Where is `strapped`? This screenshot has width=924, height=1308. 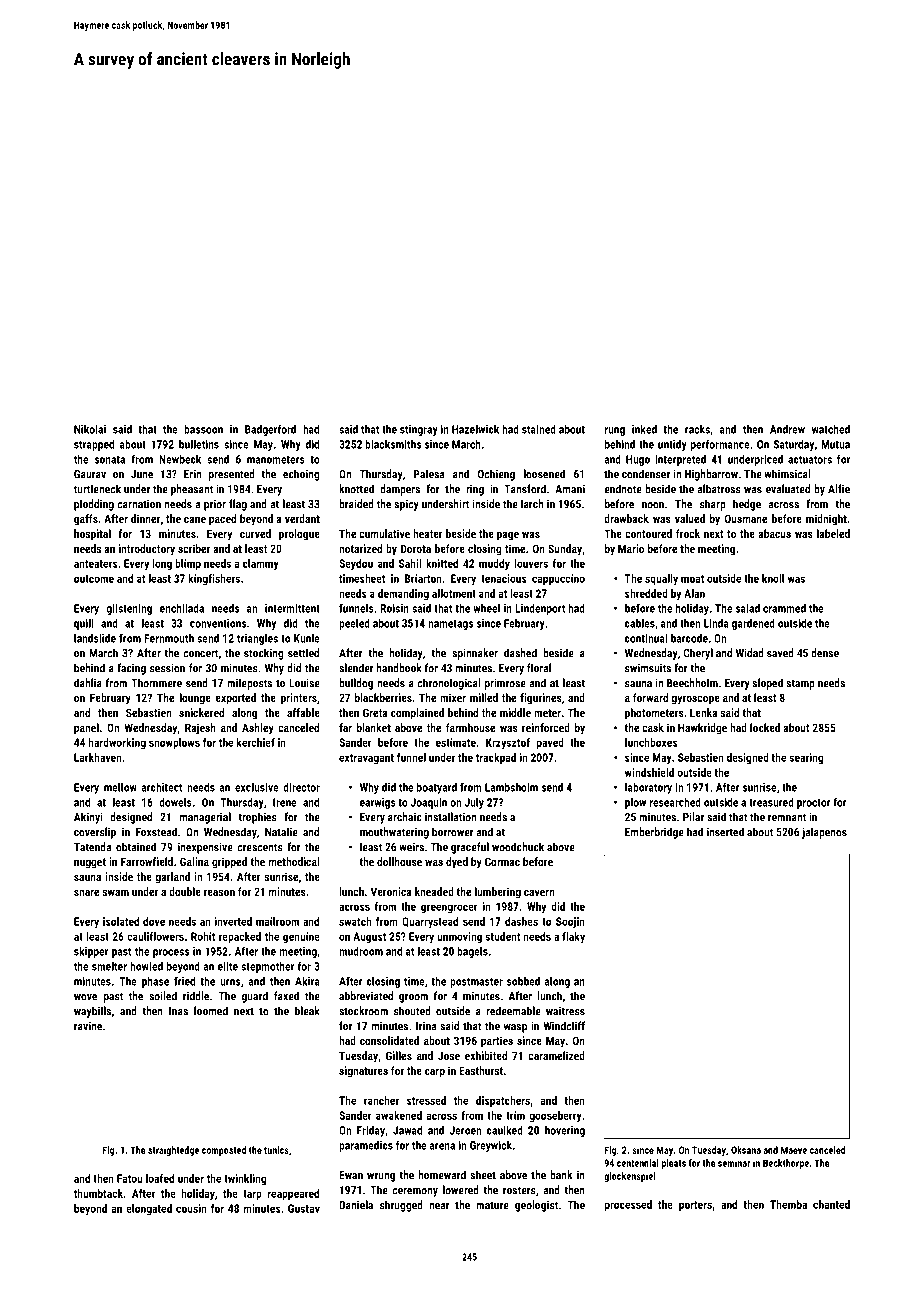 strapped is located at coordinates (94, 445).
